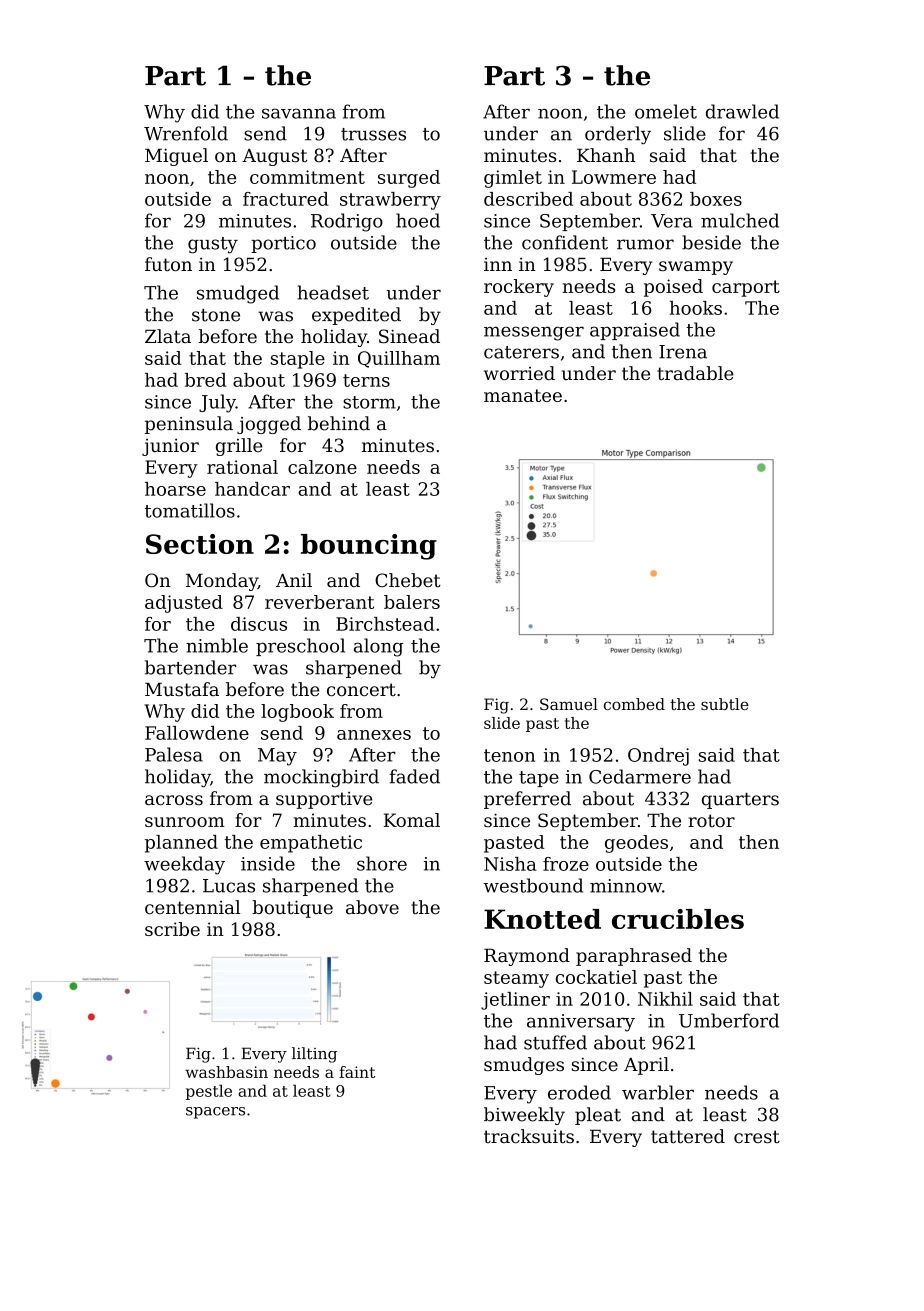 Image resolution: width=924 pixels, height=1311 pixels. What do you see at coordinates (269, 425) in the screenshot?
I see `jogged` at bounding box center [269, 425].
